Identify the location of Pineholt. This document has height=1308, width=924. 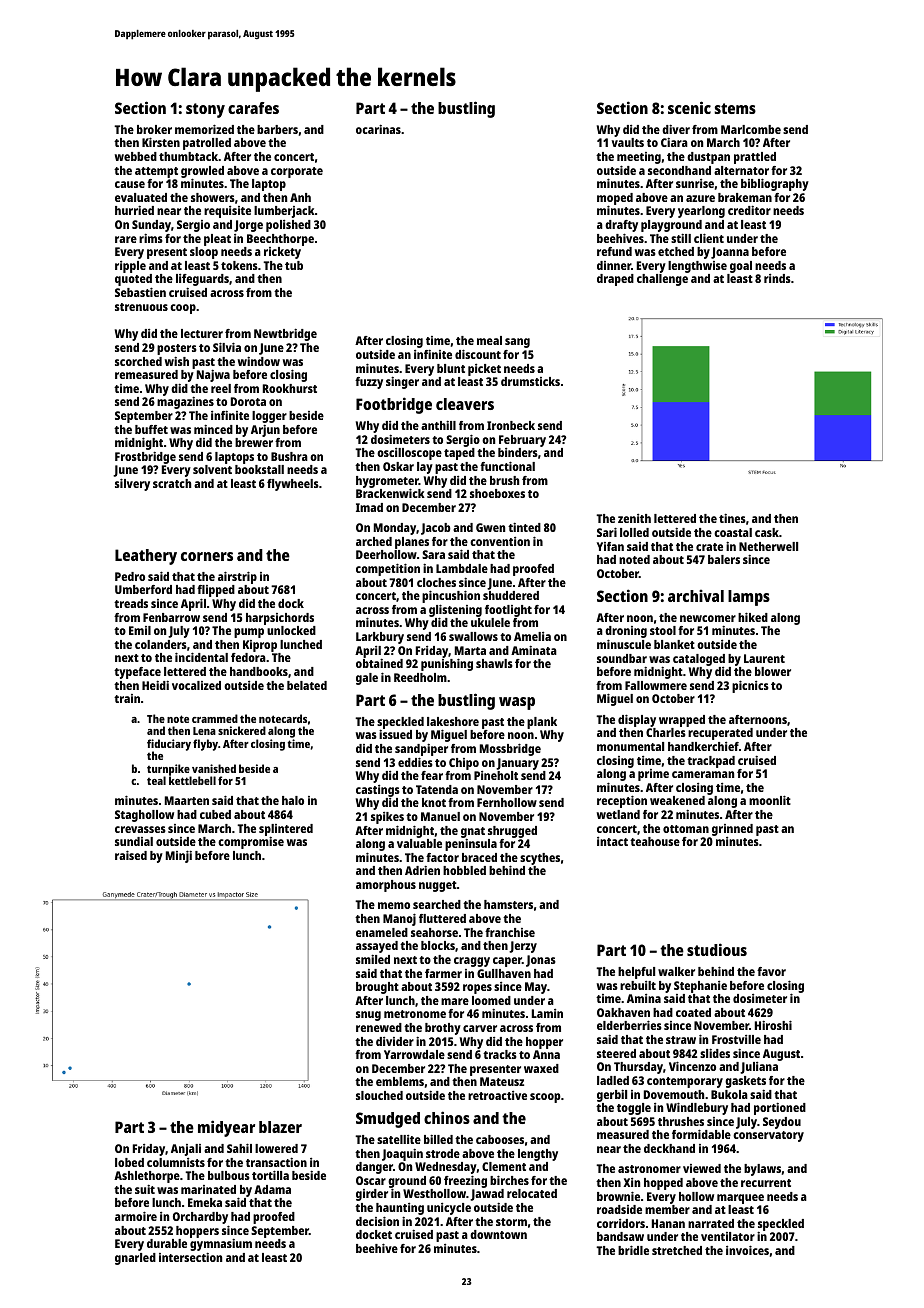
(496, 775).
